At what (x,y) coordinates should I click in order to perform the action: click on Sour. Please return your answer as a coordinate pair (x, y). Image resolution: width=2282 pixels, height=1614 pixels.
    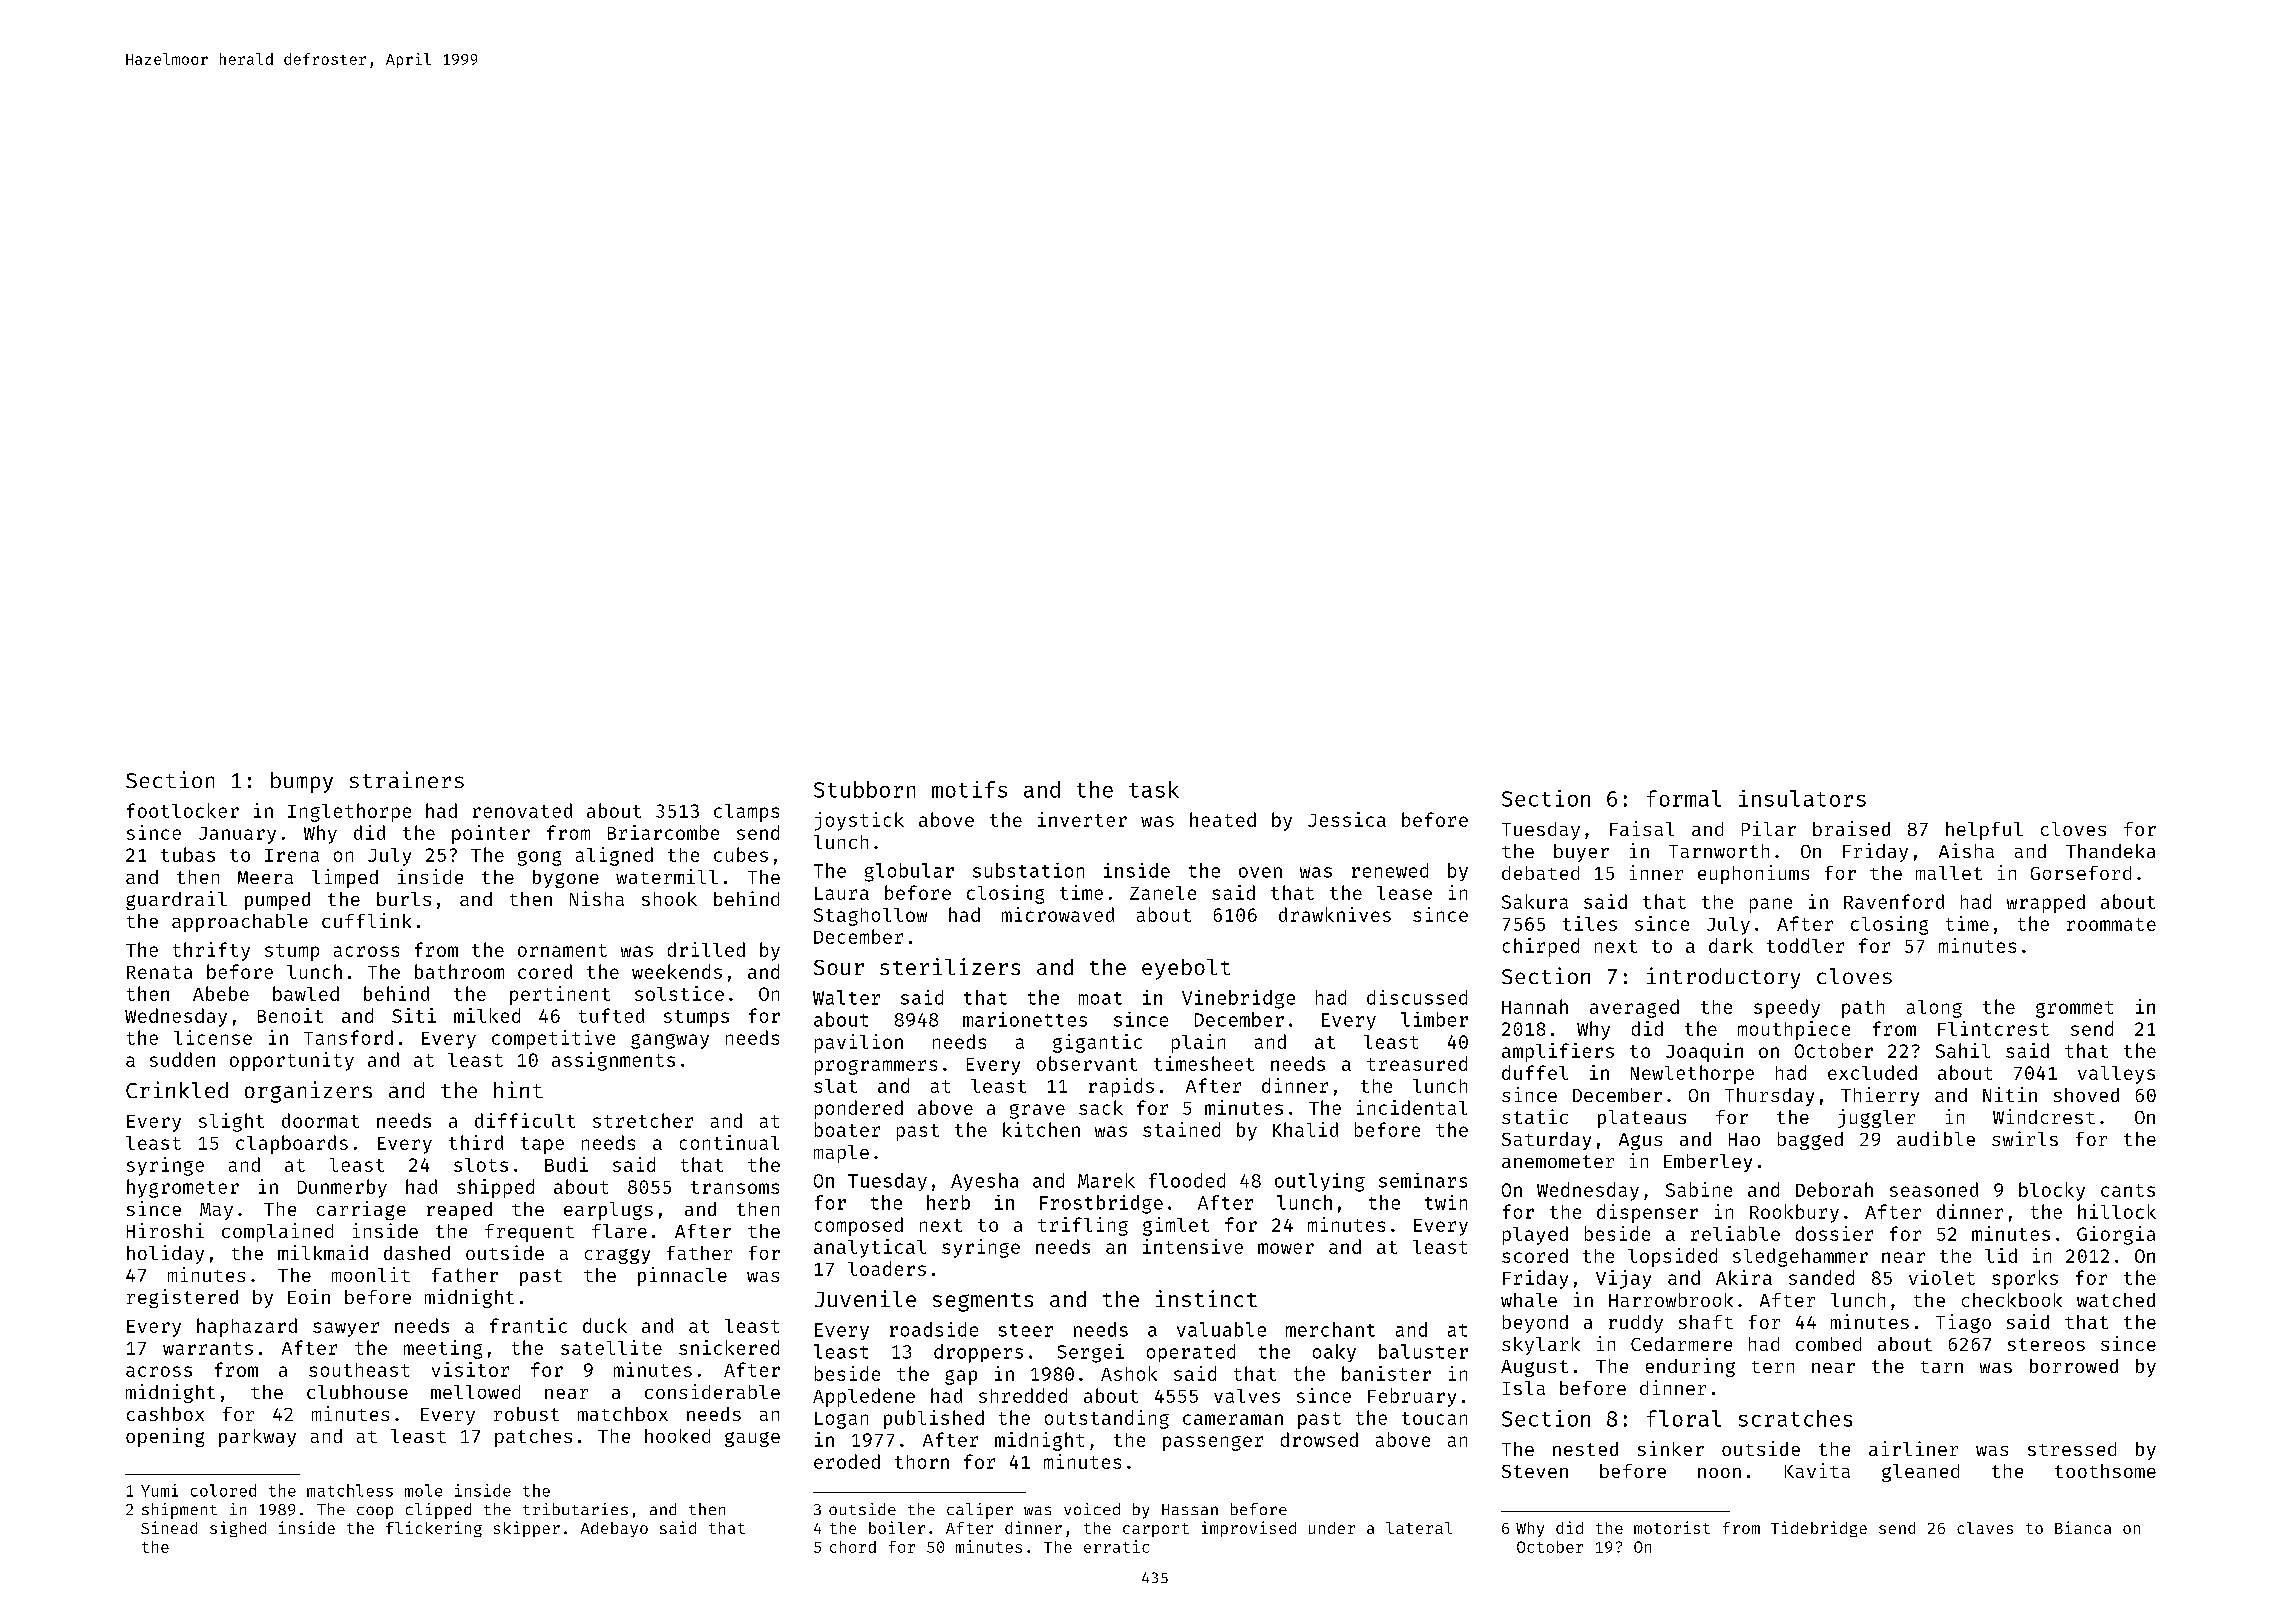
    Looking at the image, I should click on (839, 967).
